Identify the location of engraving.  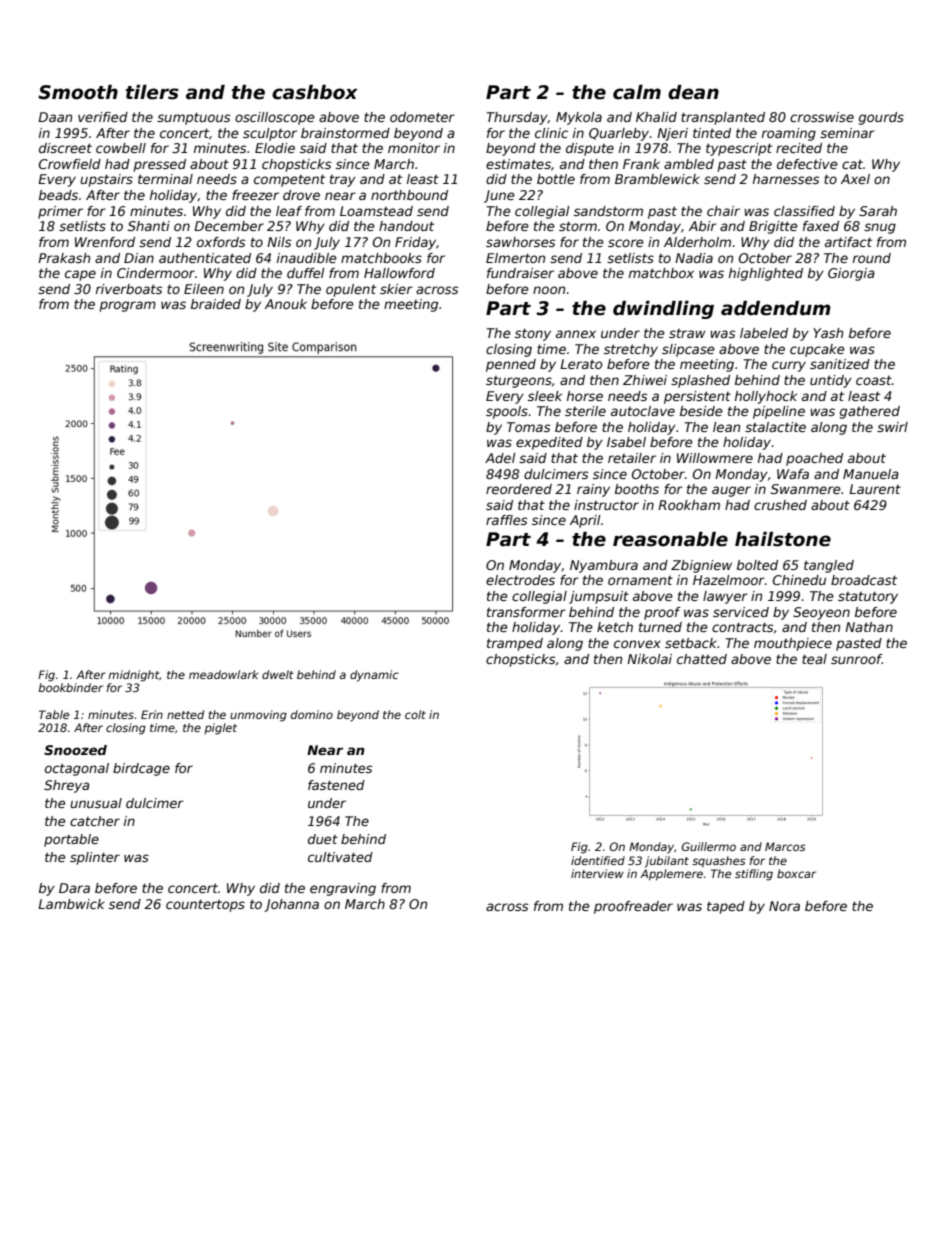
(343, 889).
